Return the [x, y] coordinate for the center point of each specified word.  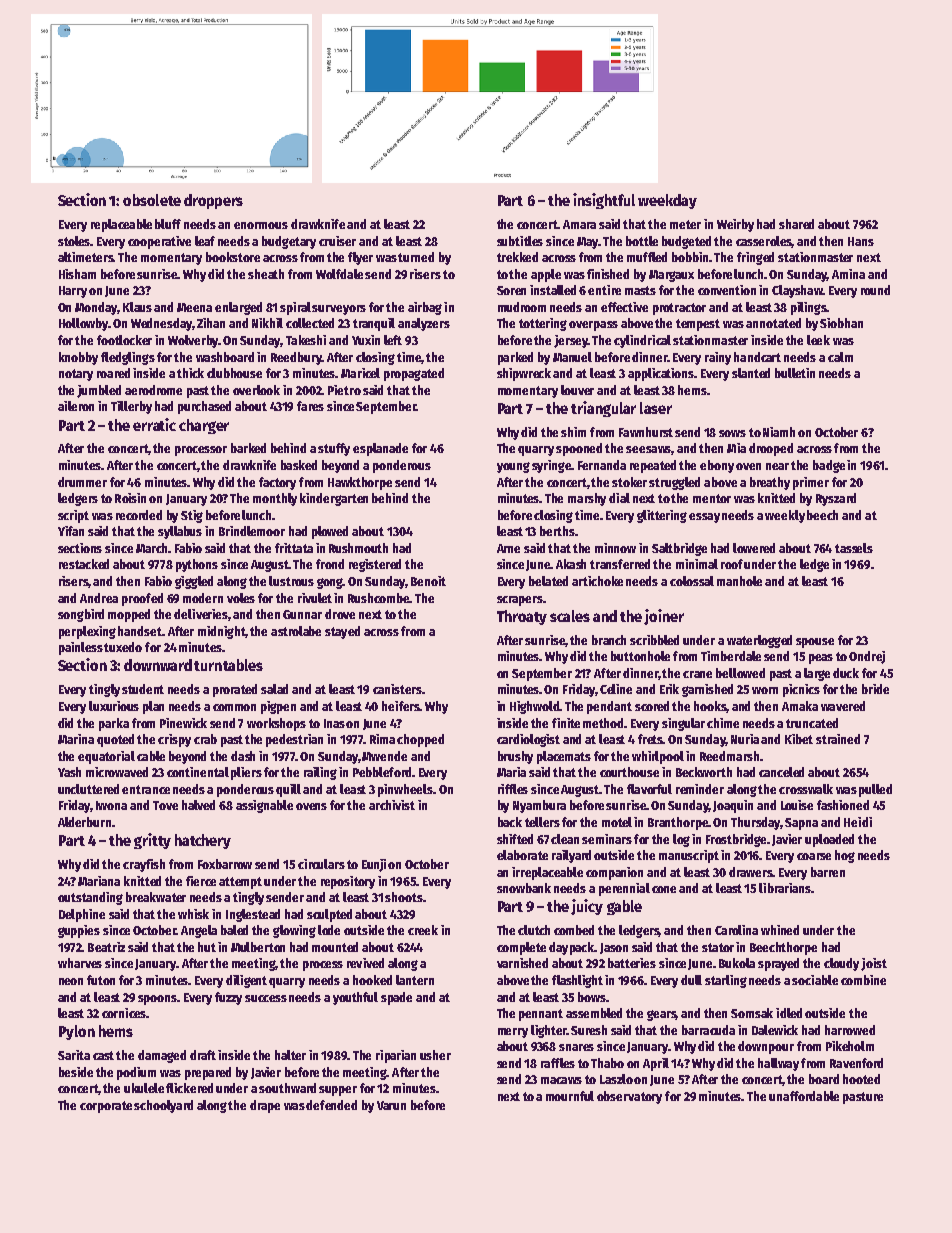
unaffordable [804, 1096]
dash [243, 756]
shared [796, 224]
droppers [213, 201]
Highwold [535, 707]
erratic [154, 424]
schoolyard [163, 1106]
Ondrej [867, 657]
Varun [391, 1105]
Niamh [779, 432]
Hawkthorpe [360, 483]
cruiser [337, 241]
